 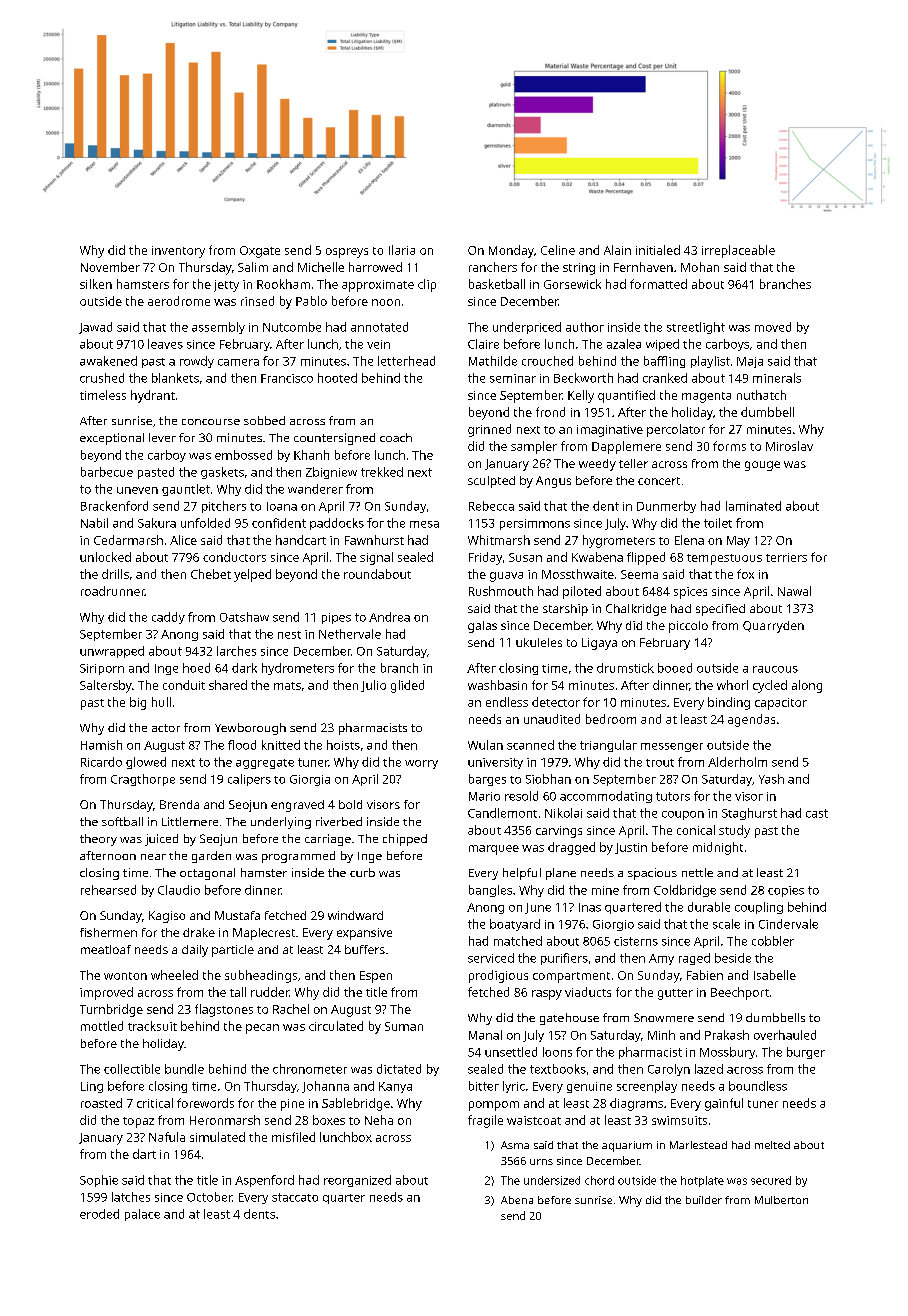 I want to click on Ilaria, so click(x=402, y=250).
